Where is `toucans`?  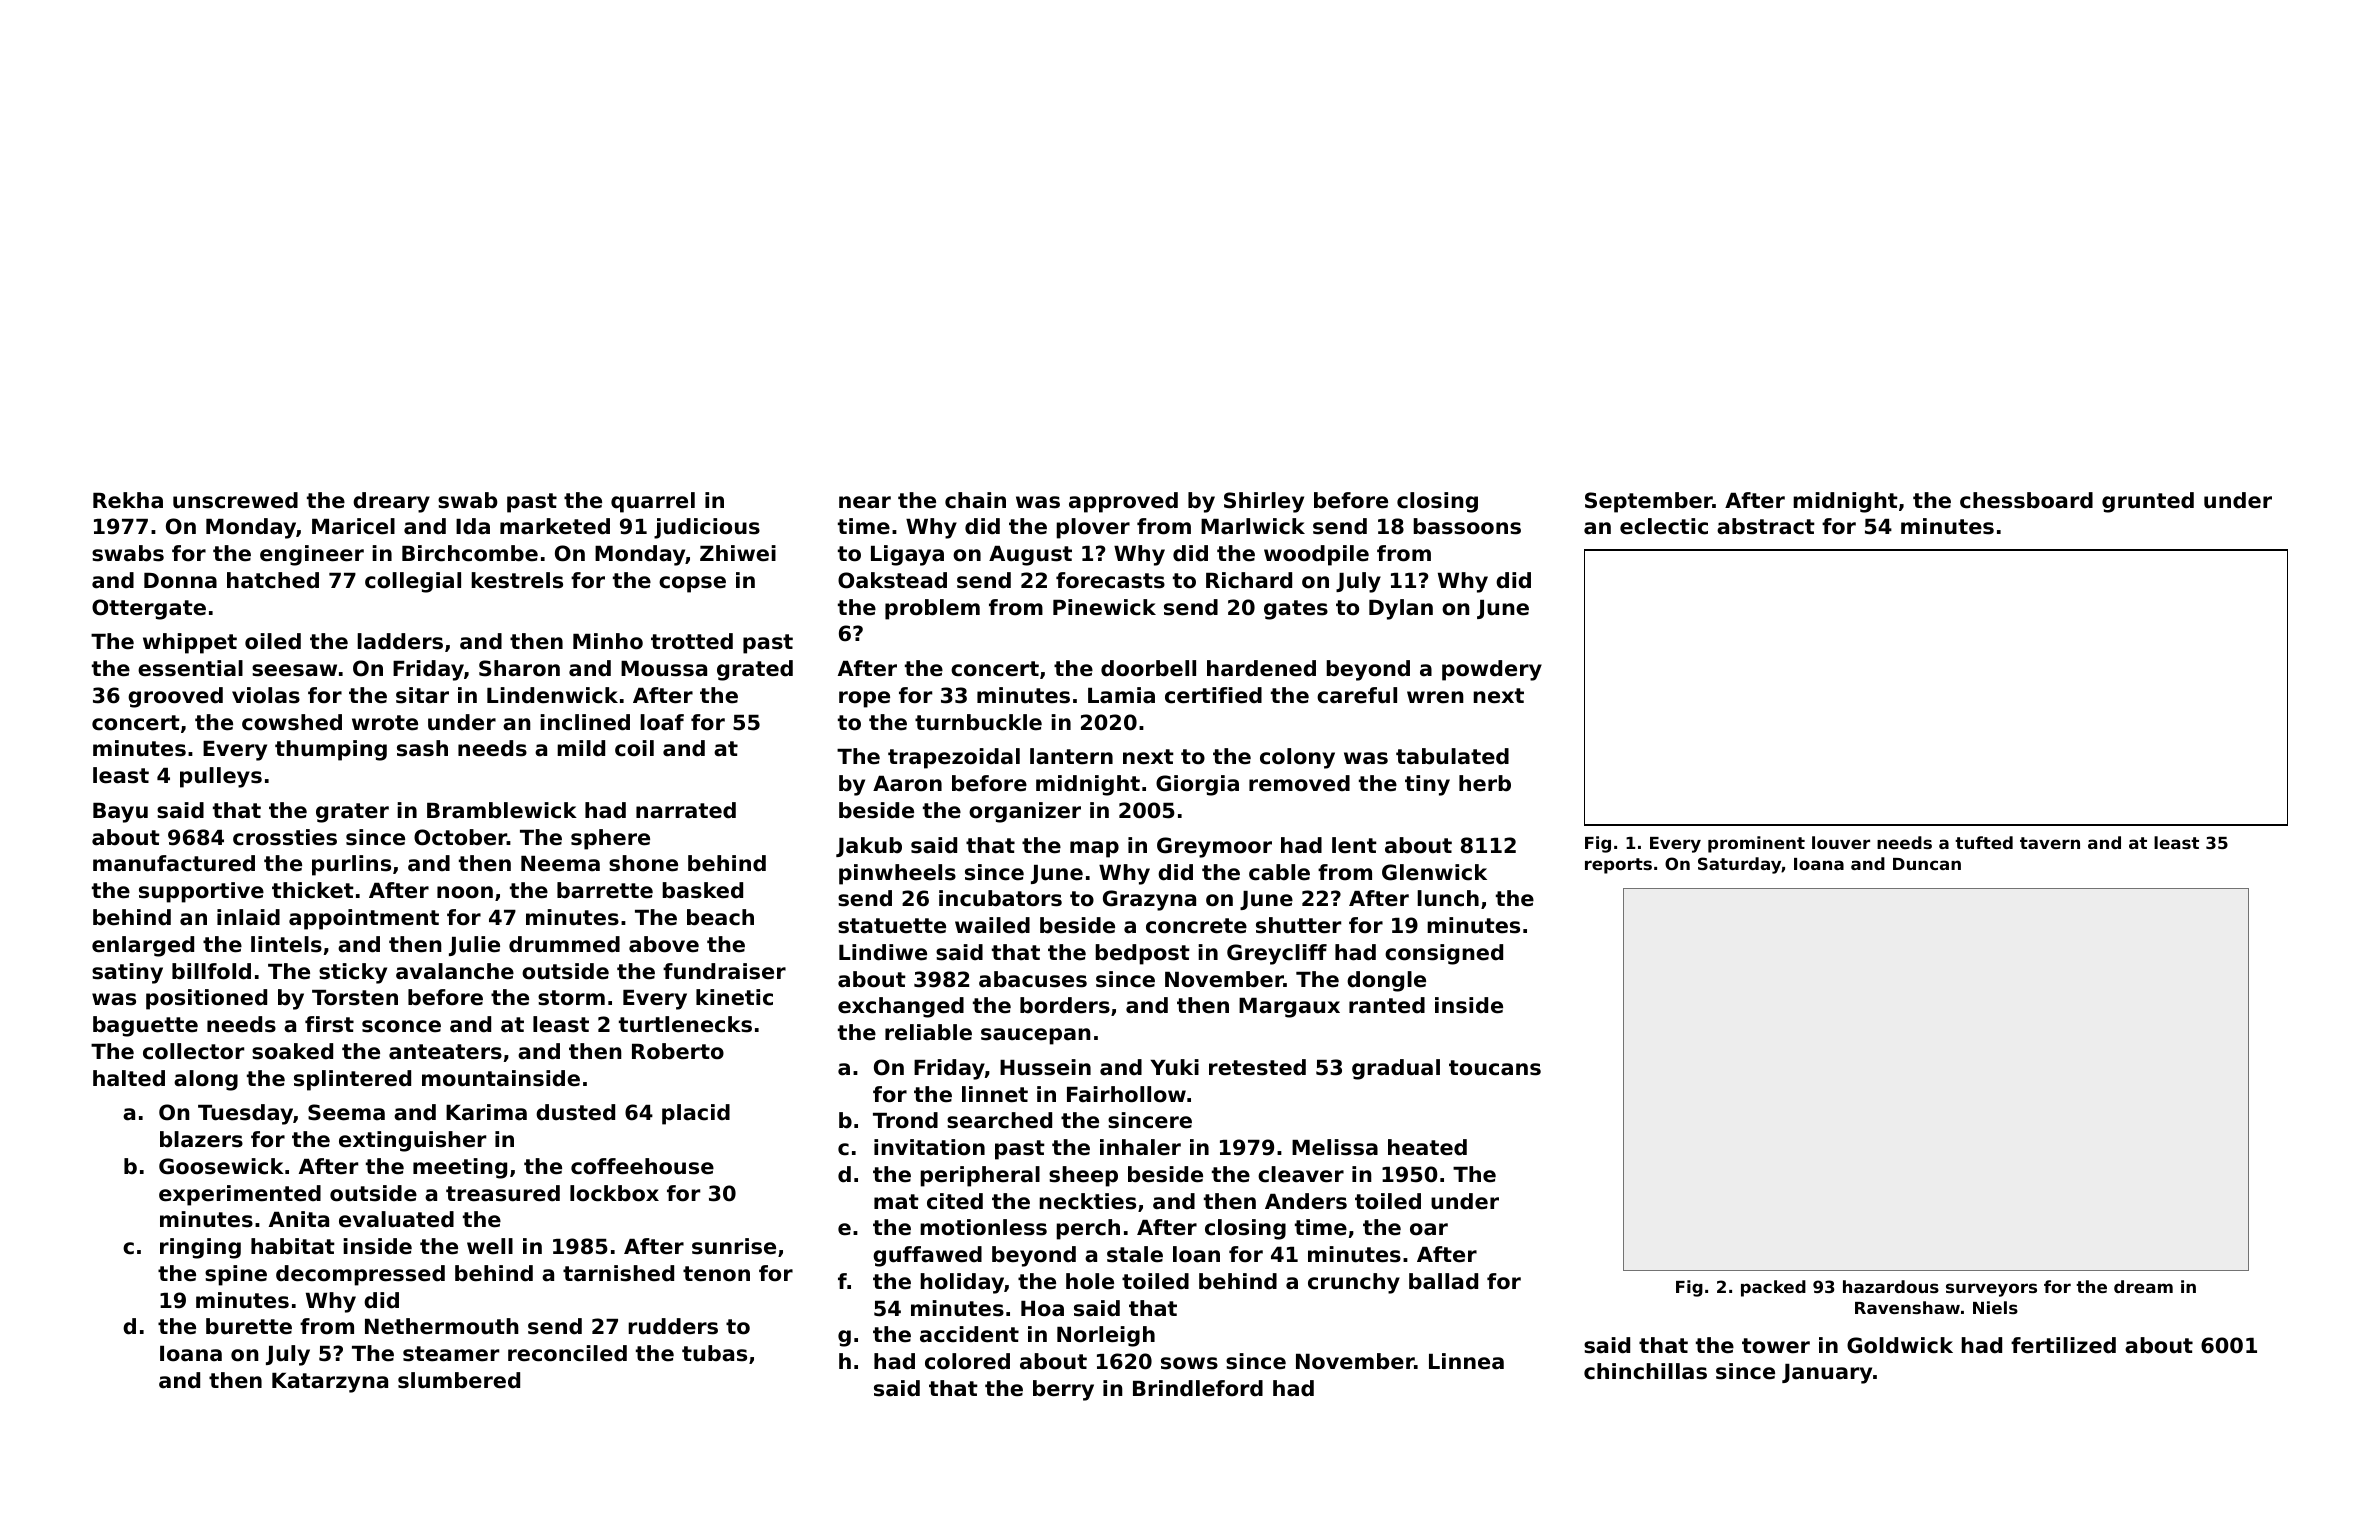
toucans is located at coordinates (1495, 1068).
